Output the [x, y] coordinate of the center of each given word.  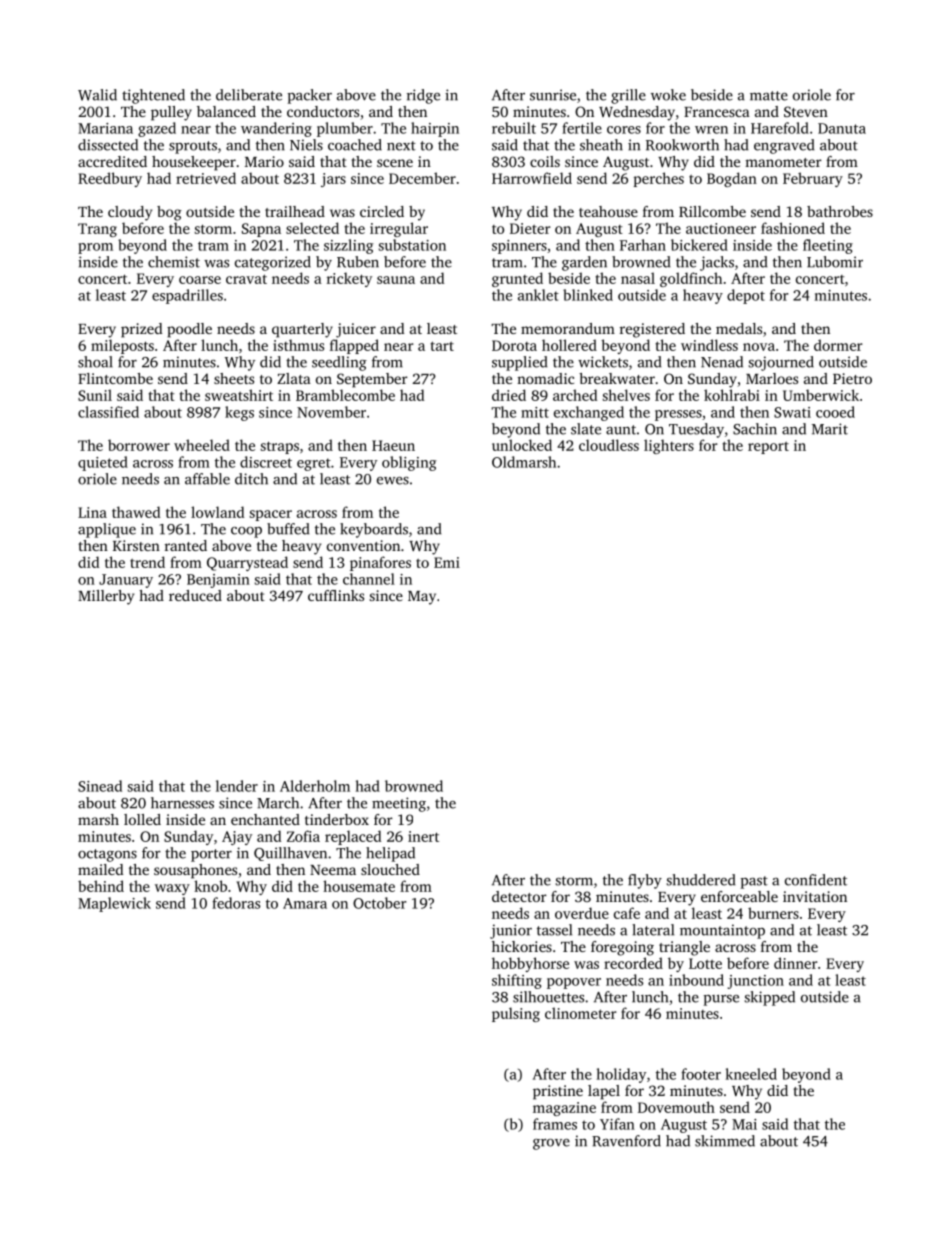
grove [551, 1144]
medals [739, 328]
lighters [669, 446]
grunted [517, 279]
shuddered [701, 880]
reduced [195, 595]
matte [769, 96]
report [768, 448]
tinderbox [337, 819]
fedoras [236, 903]
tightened [153, 96]
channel [369, 579]
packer [310, 96]
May [422, 598]
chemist [174, 262]
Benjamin [218, 581]
